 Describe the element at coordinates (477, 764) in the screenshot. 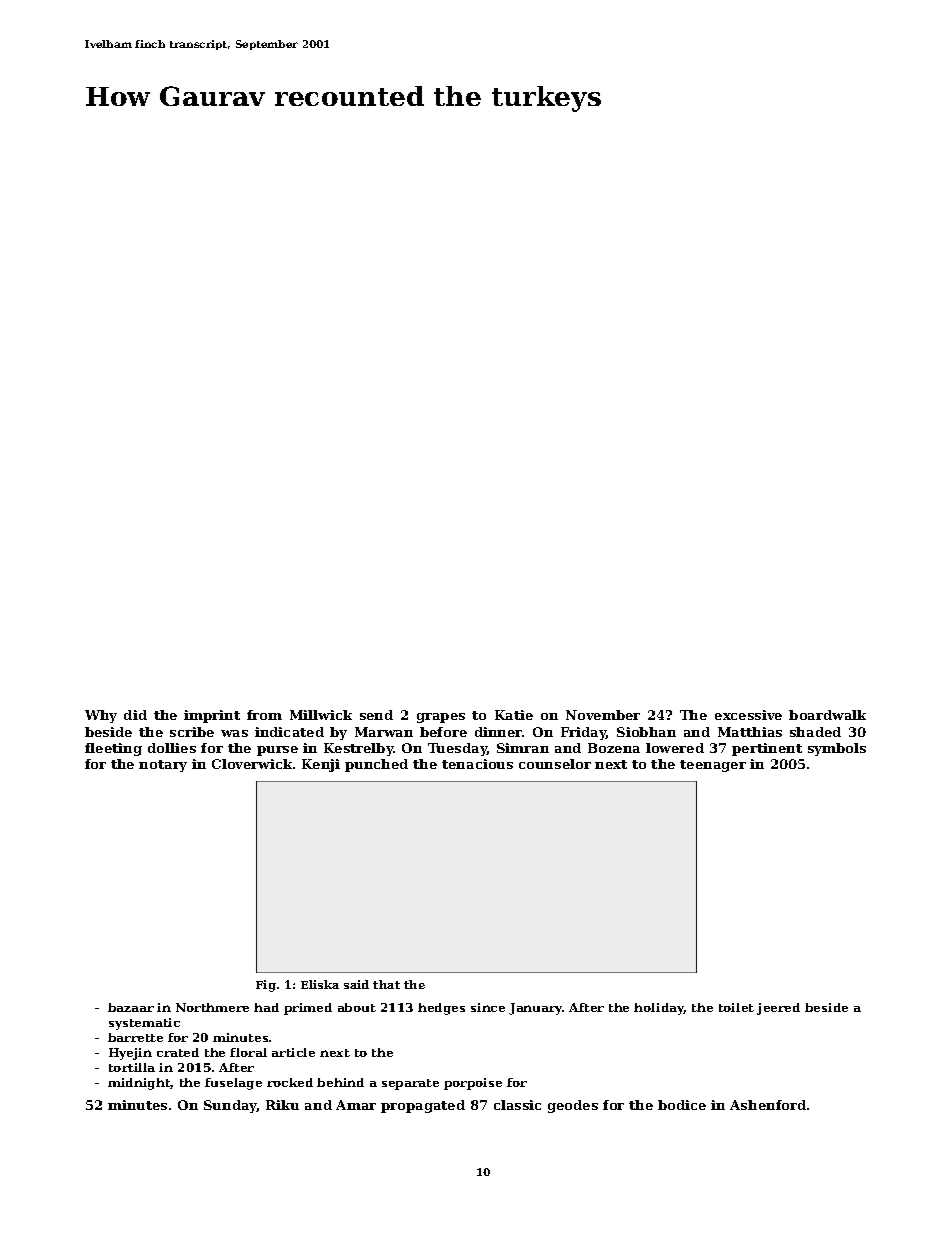

I see `tenacious` at that location.
